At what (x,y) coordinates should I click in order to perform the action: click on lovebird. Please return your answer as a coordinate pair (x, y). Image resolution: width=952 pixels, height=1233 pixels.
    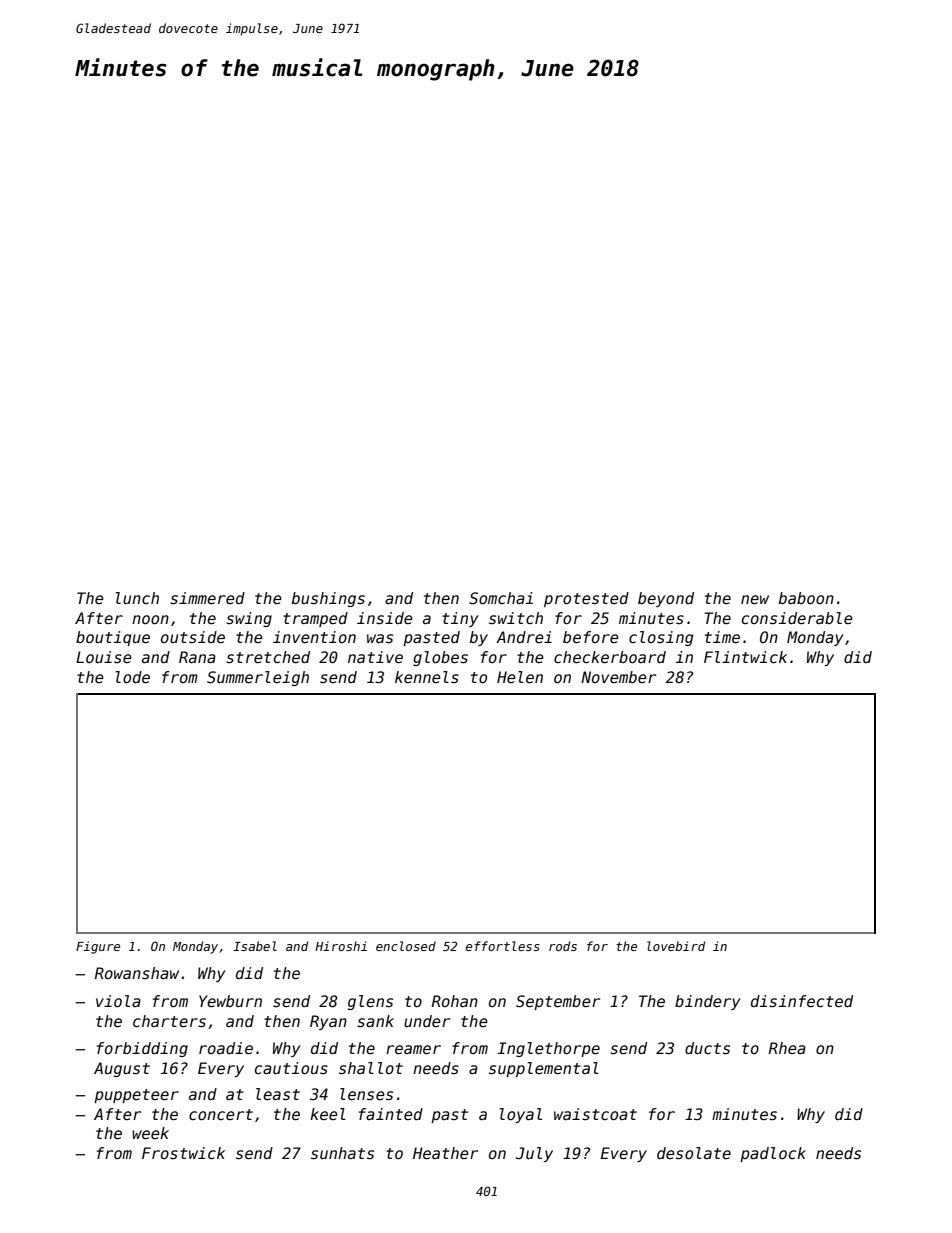
    Looking at the image, I should click on (676, 946).
